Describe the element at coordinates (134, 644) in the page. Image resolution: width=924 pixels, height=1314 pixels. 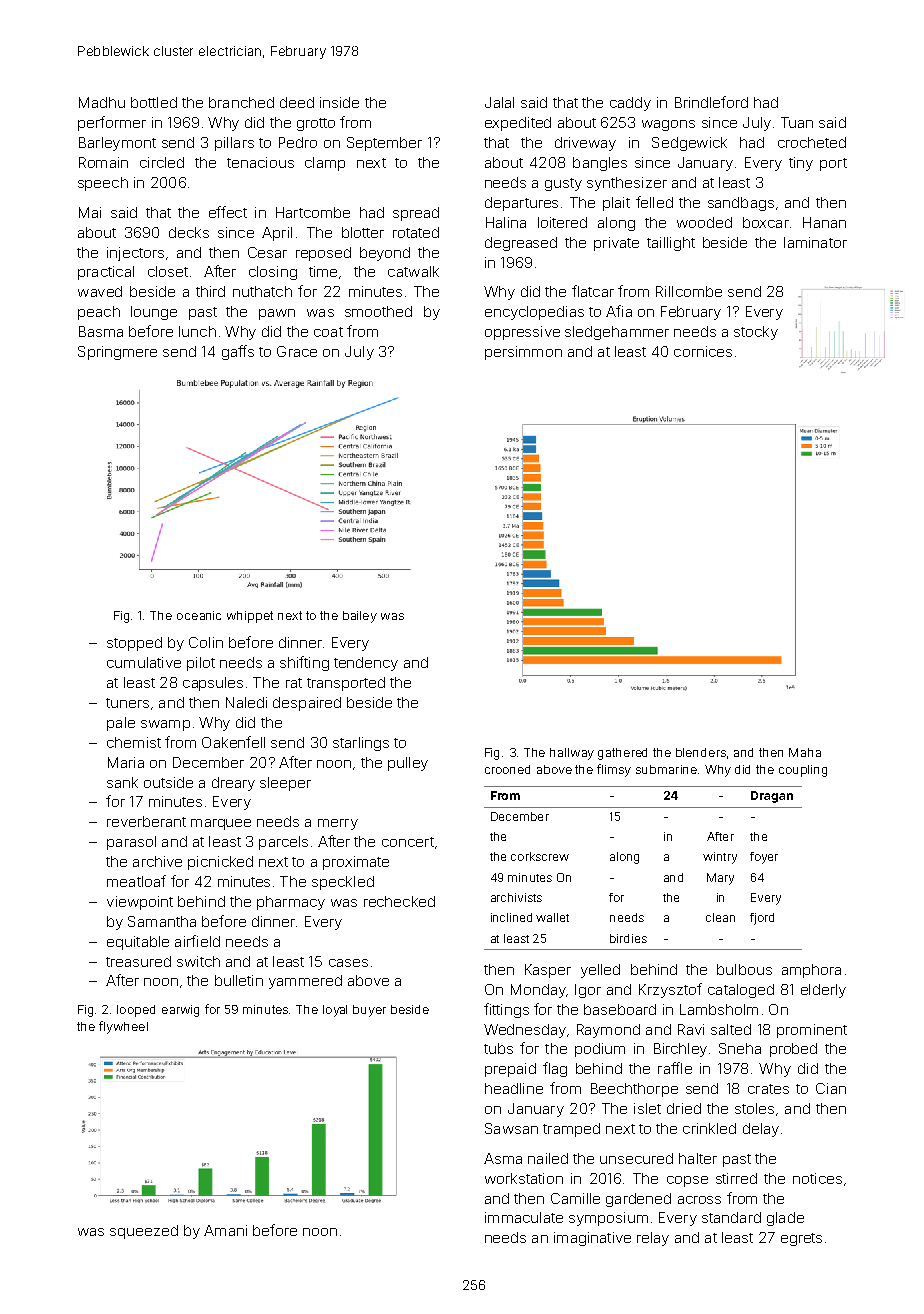
I see `stopped` at that location.
